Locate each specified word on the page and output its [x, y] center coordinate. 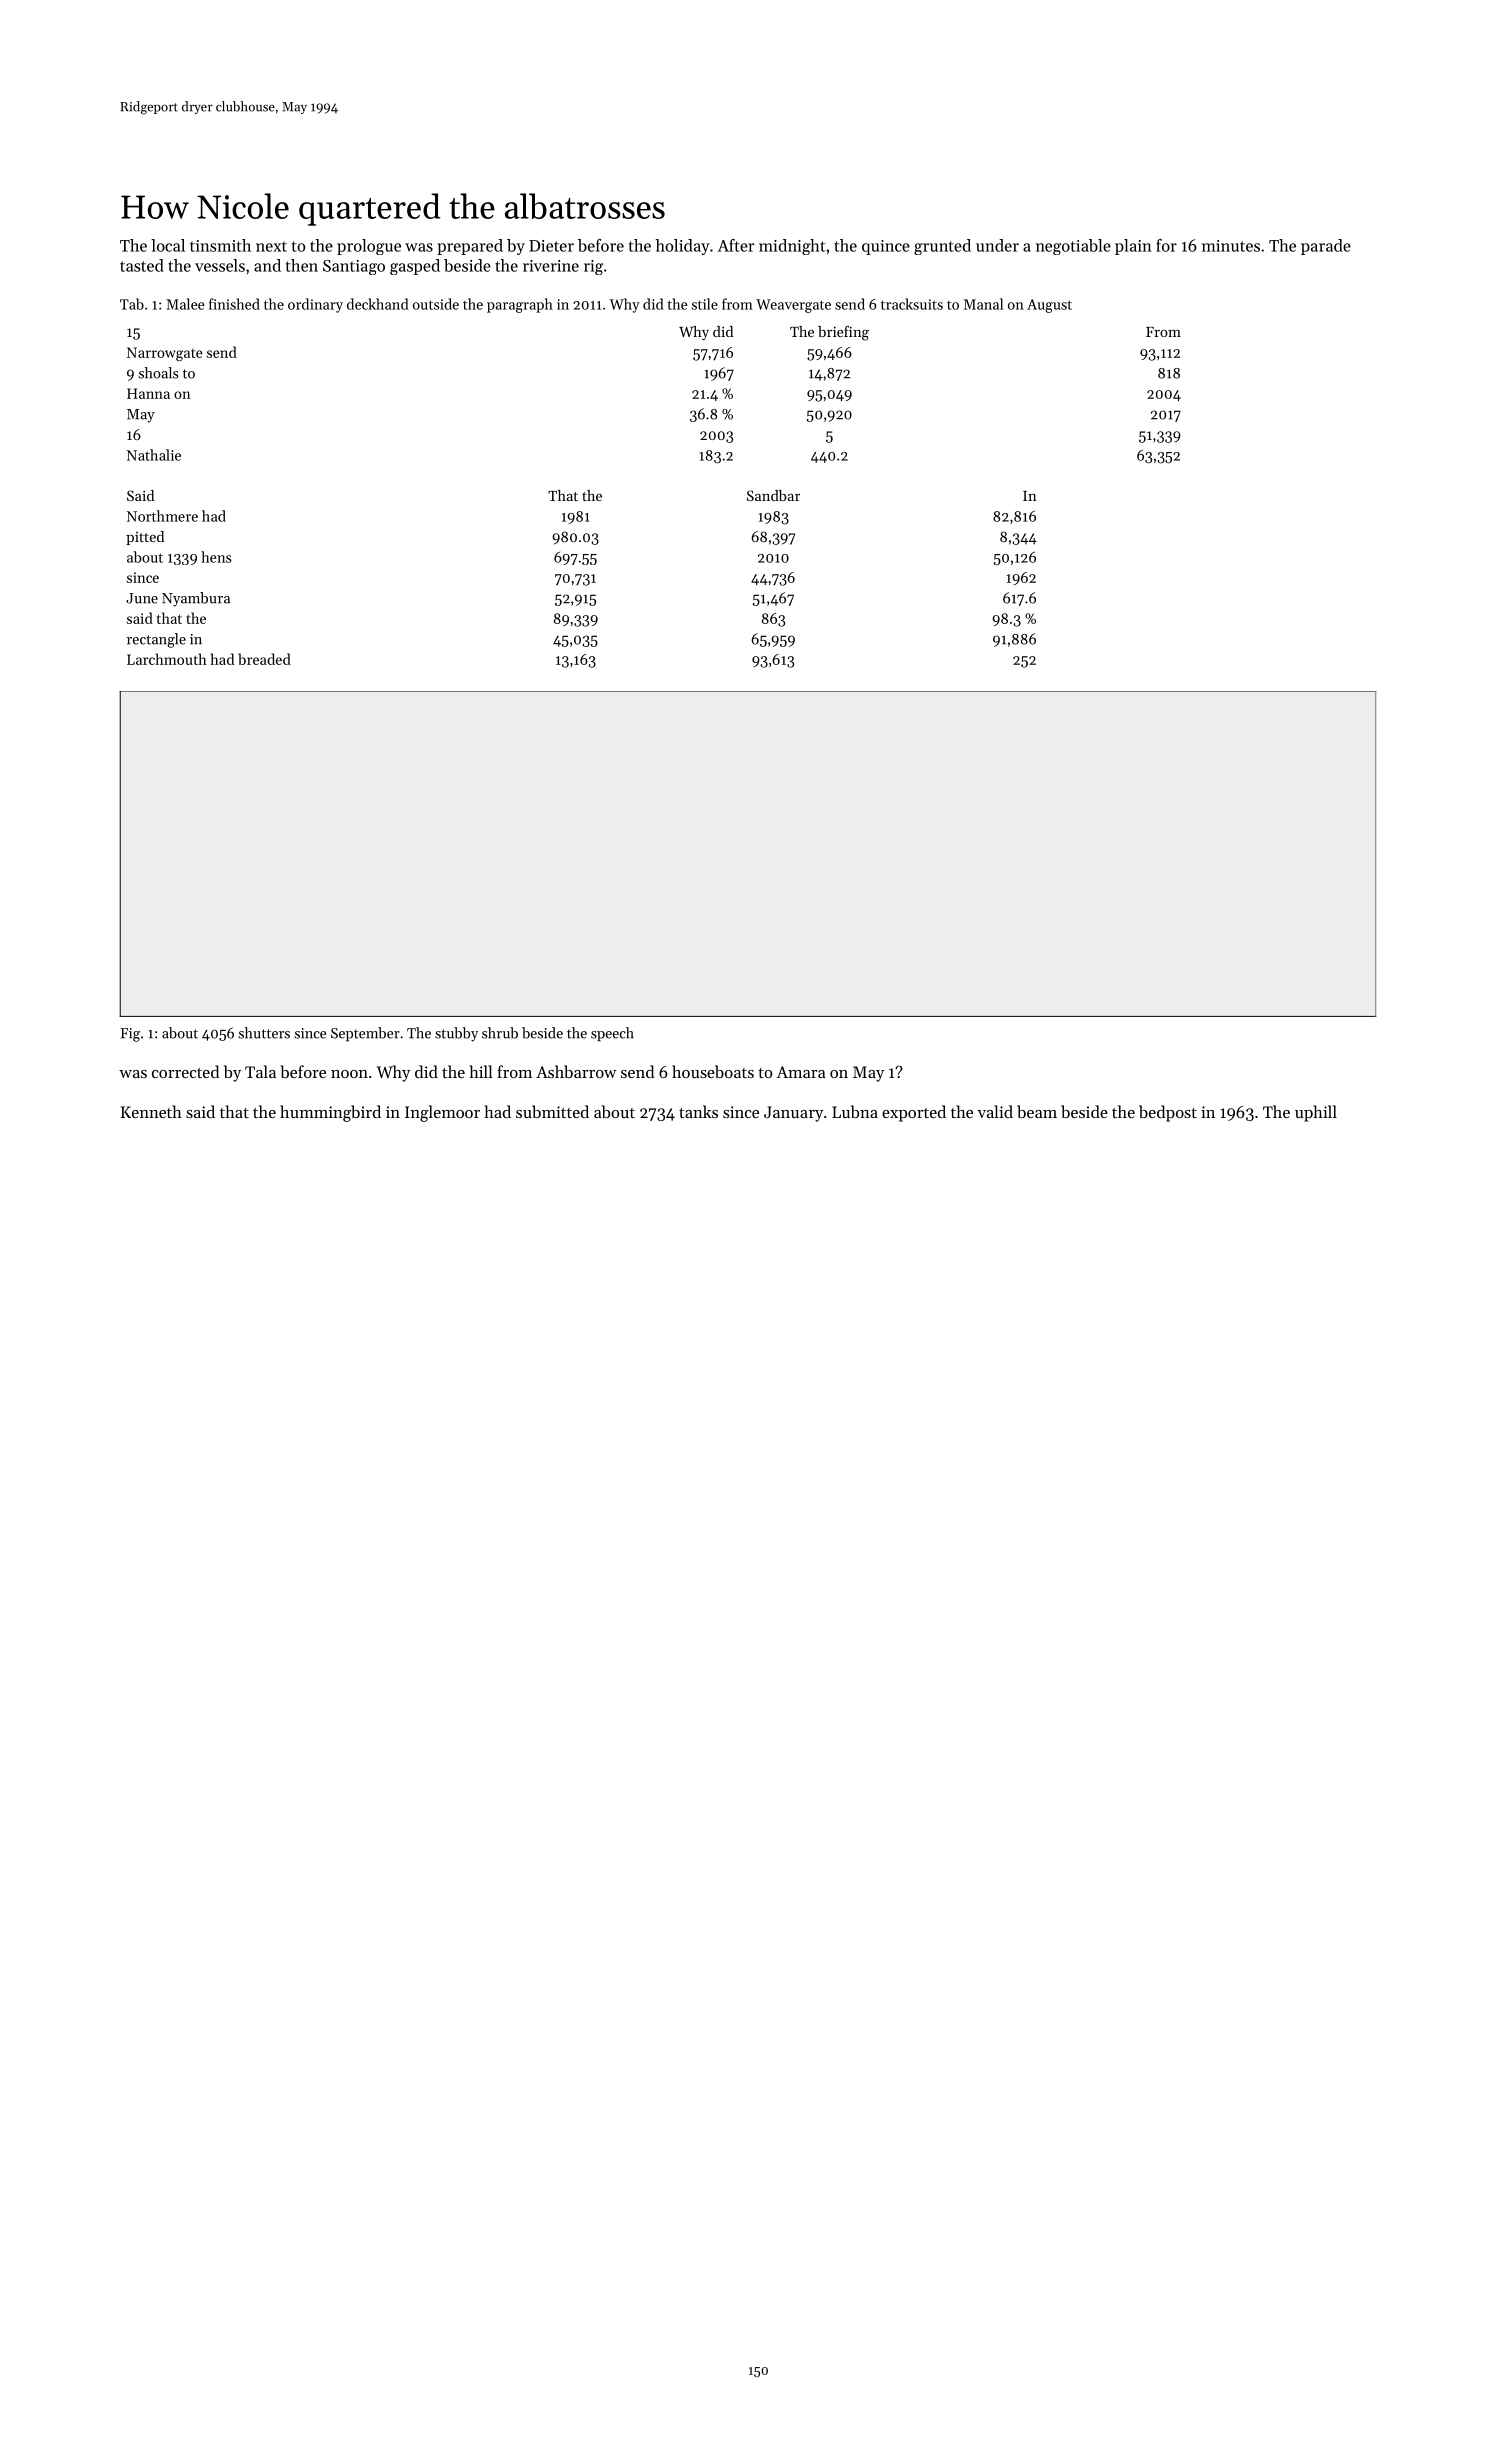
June [142, 598]
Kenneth [151, 1111]
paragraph [520, 305]
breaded [264, 659]
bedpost [1168, 1113]
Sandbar [773, 495]
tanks [698, 1111]
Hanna [148, 393]
